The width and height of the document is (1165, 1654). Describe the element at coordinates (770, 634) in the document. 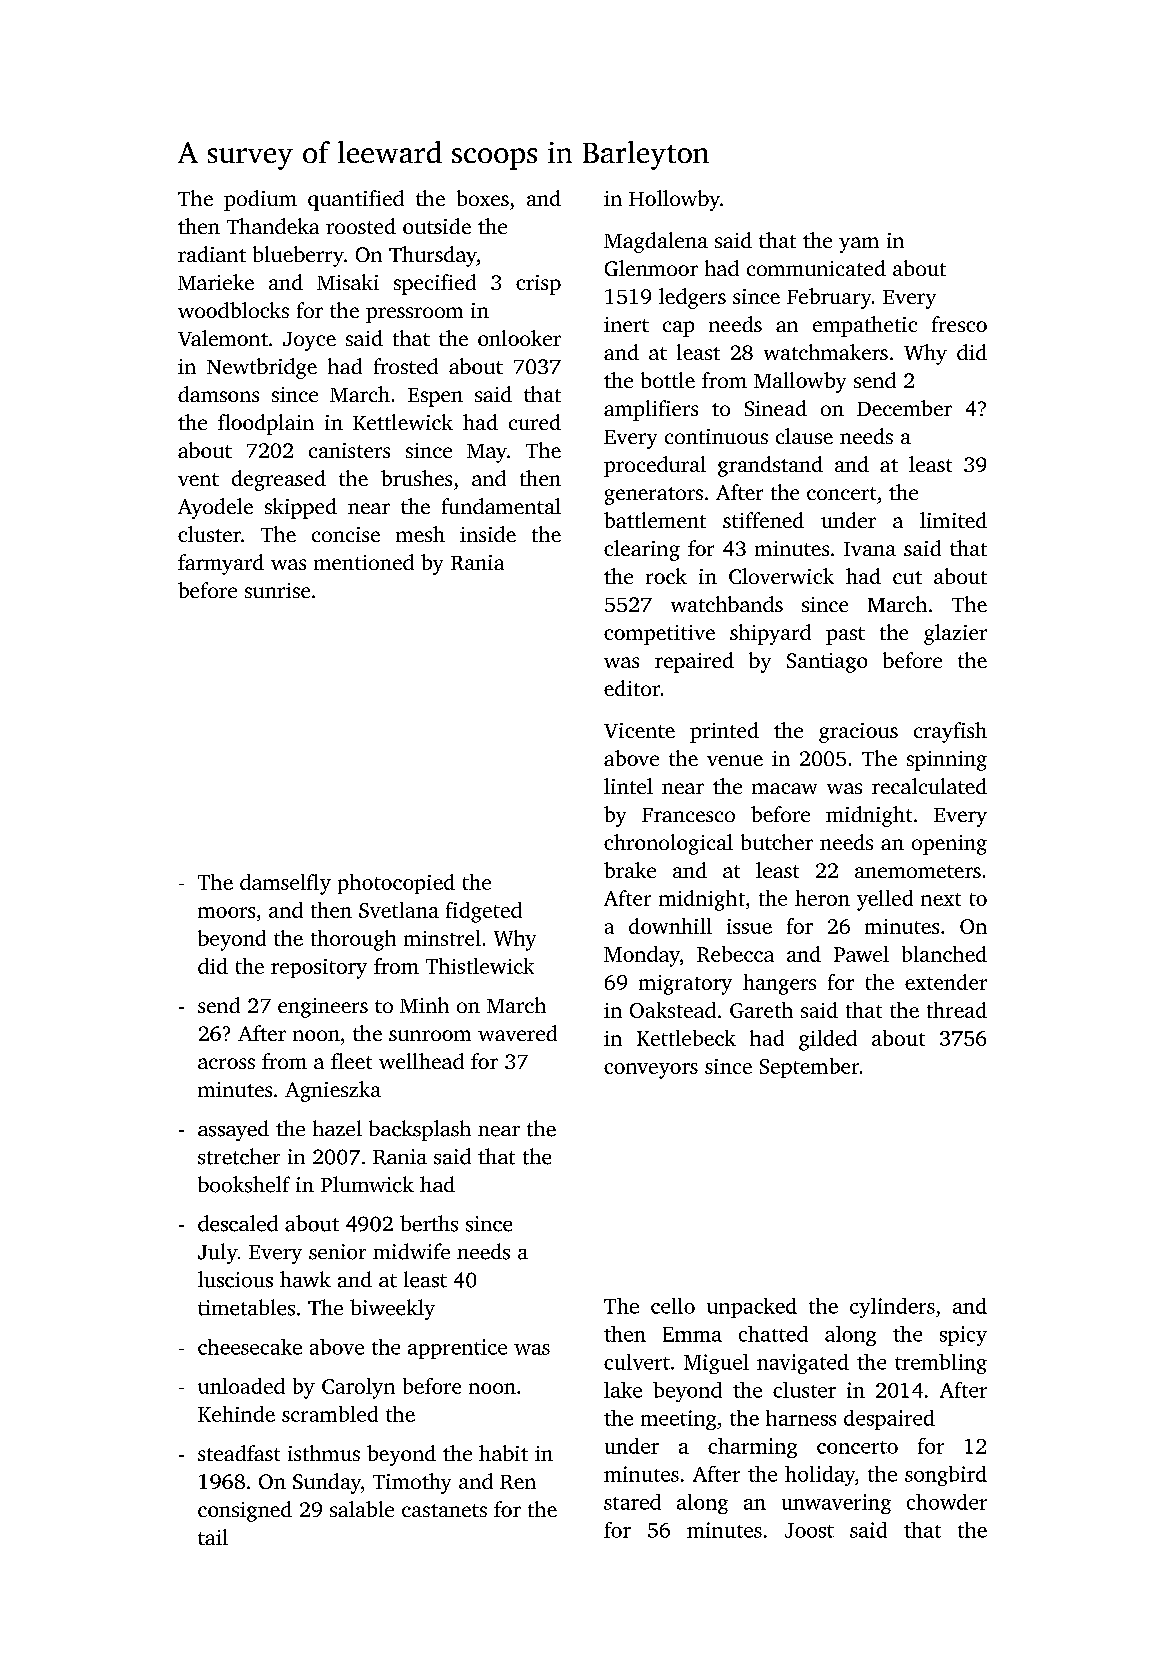

I see `shipyard` at that location.
